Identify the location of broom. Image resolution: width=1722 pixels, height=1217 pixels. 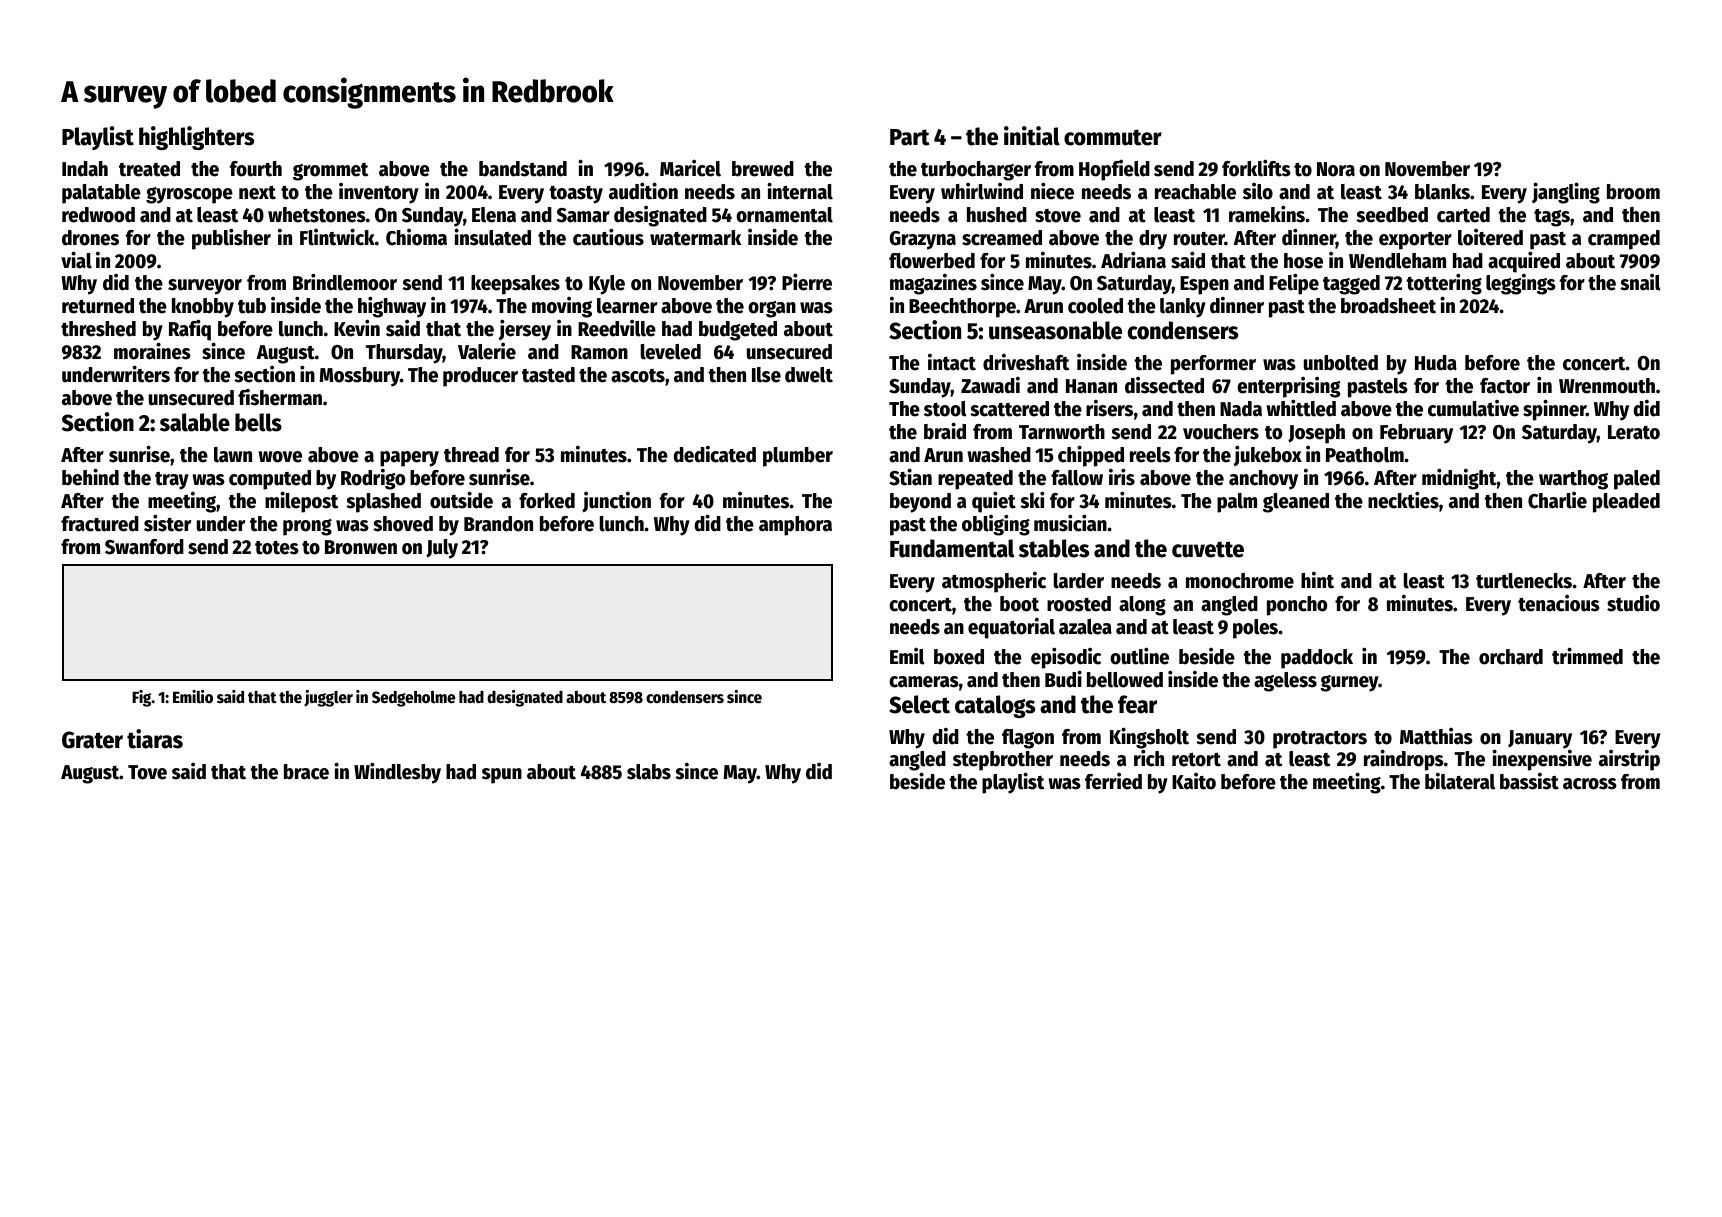
(1633, 192).
